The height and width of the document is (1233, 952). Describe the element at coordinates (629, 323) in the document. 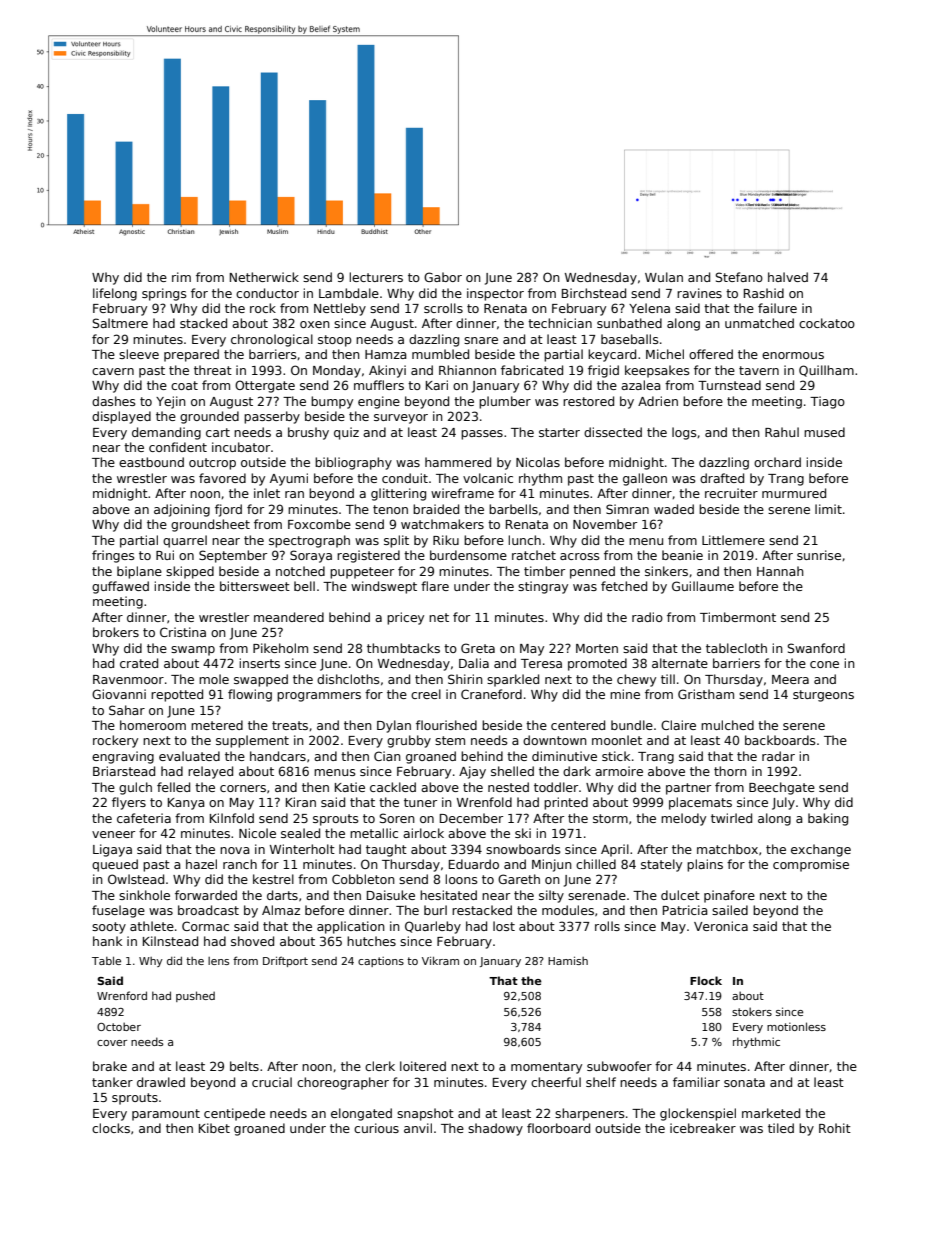

I see `sunbathed` at that location.
